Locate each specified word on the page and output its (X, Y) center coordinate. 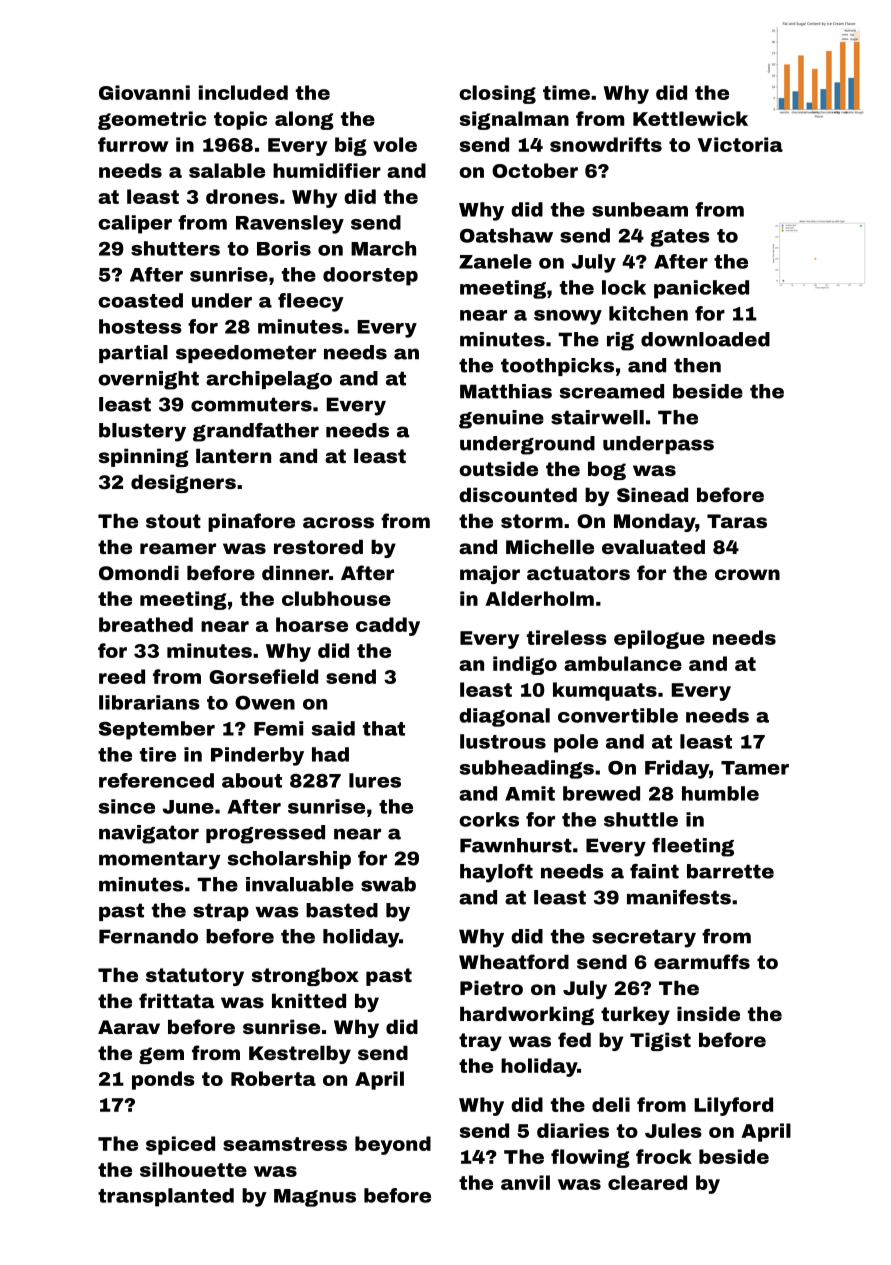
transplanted (166, 1197)
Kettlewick (690, 118)
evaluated (653, 546)
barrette (730, 871)
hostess (140, 326)
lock (624, 287)
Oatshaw (506, 235)
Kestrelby (300, 1054)
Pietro (491, 987)
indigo (525, 665)
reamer (178, 548)
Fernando (148, 936)
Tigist (660, 1041)
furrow (133, 144)
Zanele (495, 261)
